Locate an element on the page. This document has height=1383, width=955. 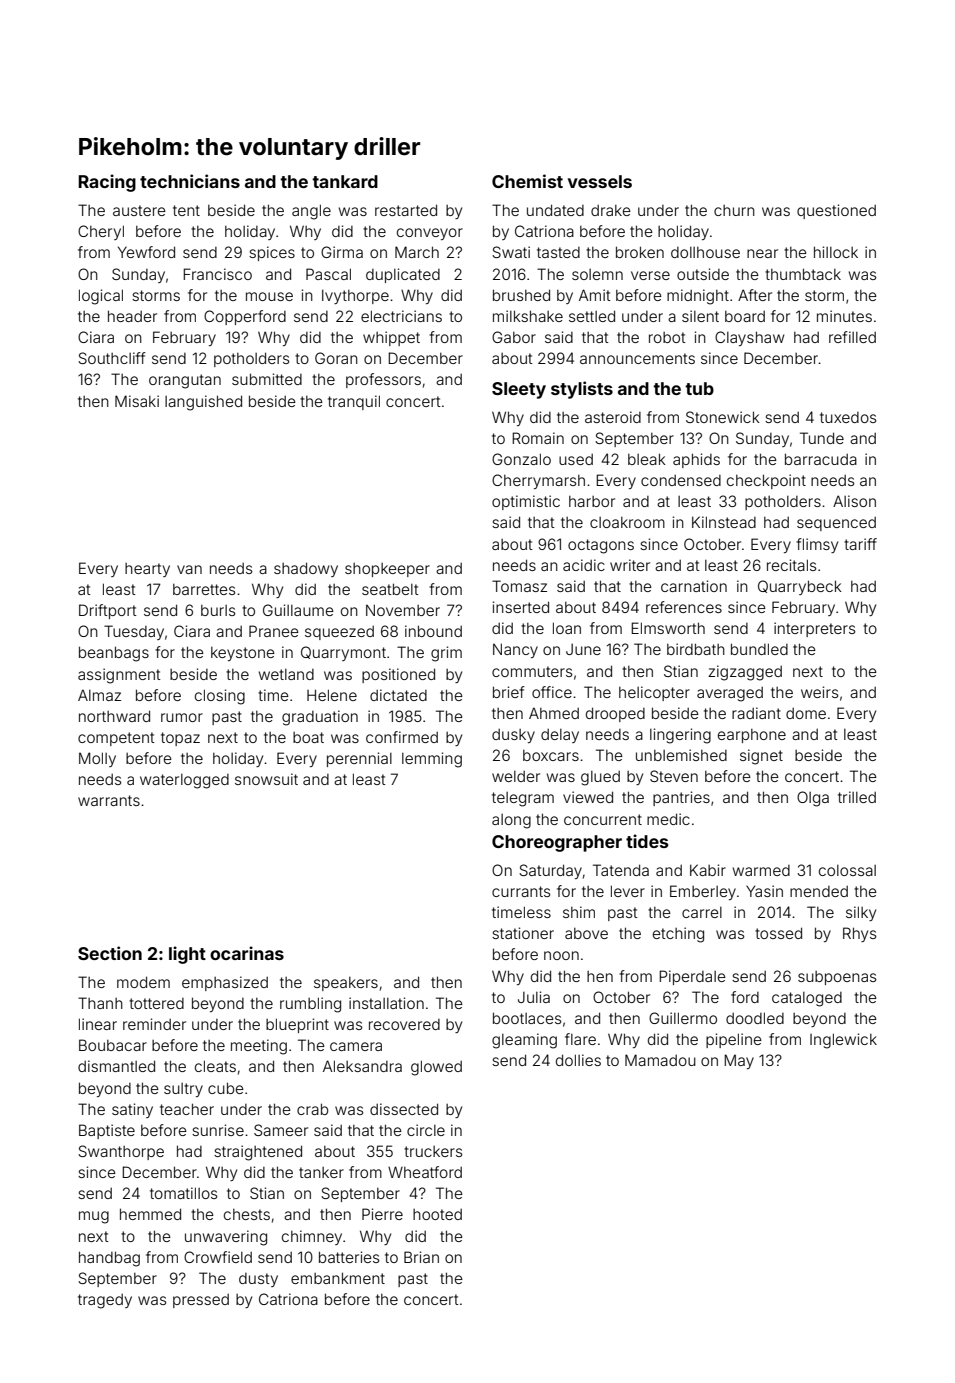
whippet is located at coordinates (391, 338).
